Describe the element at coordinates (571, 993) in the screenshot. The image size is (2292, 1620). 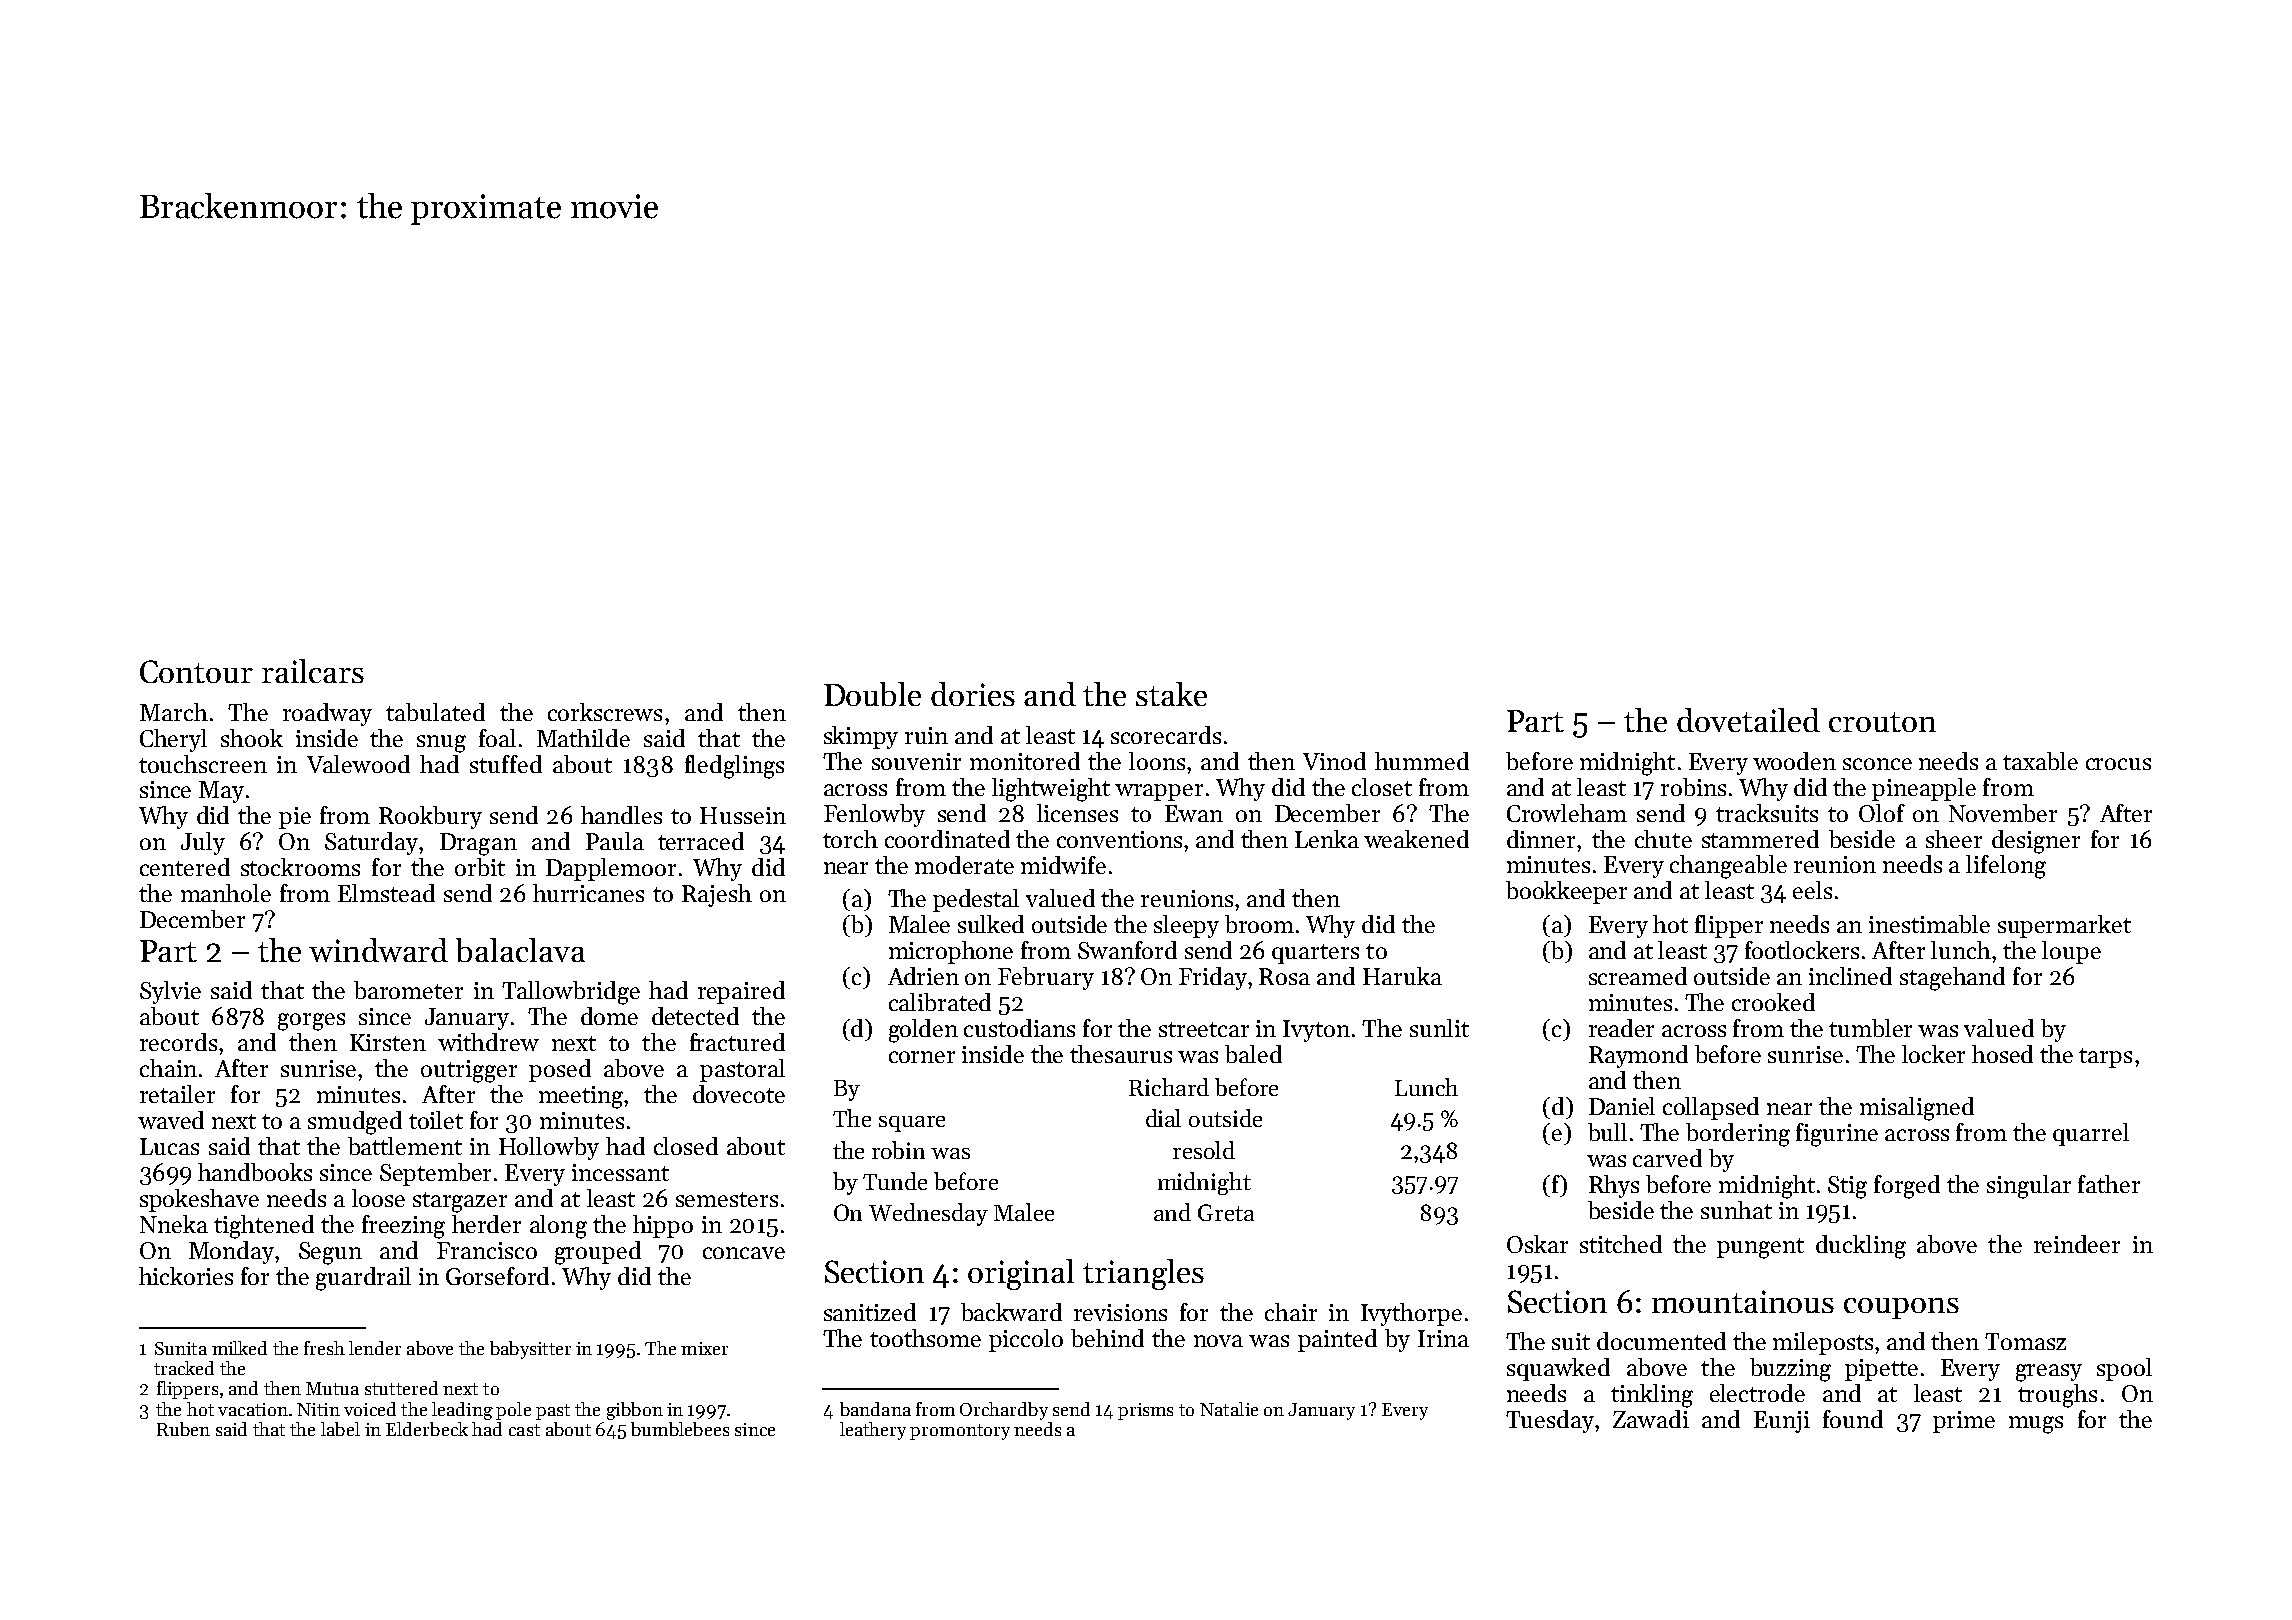
I see `Tallowbridge` at that location.
